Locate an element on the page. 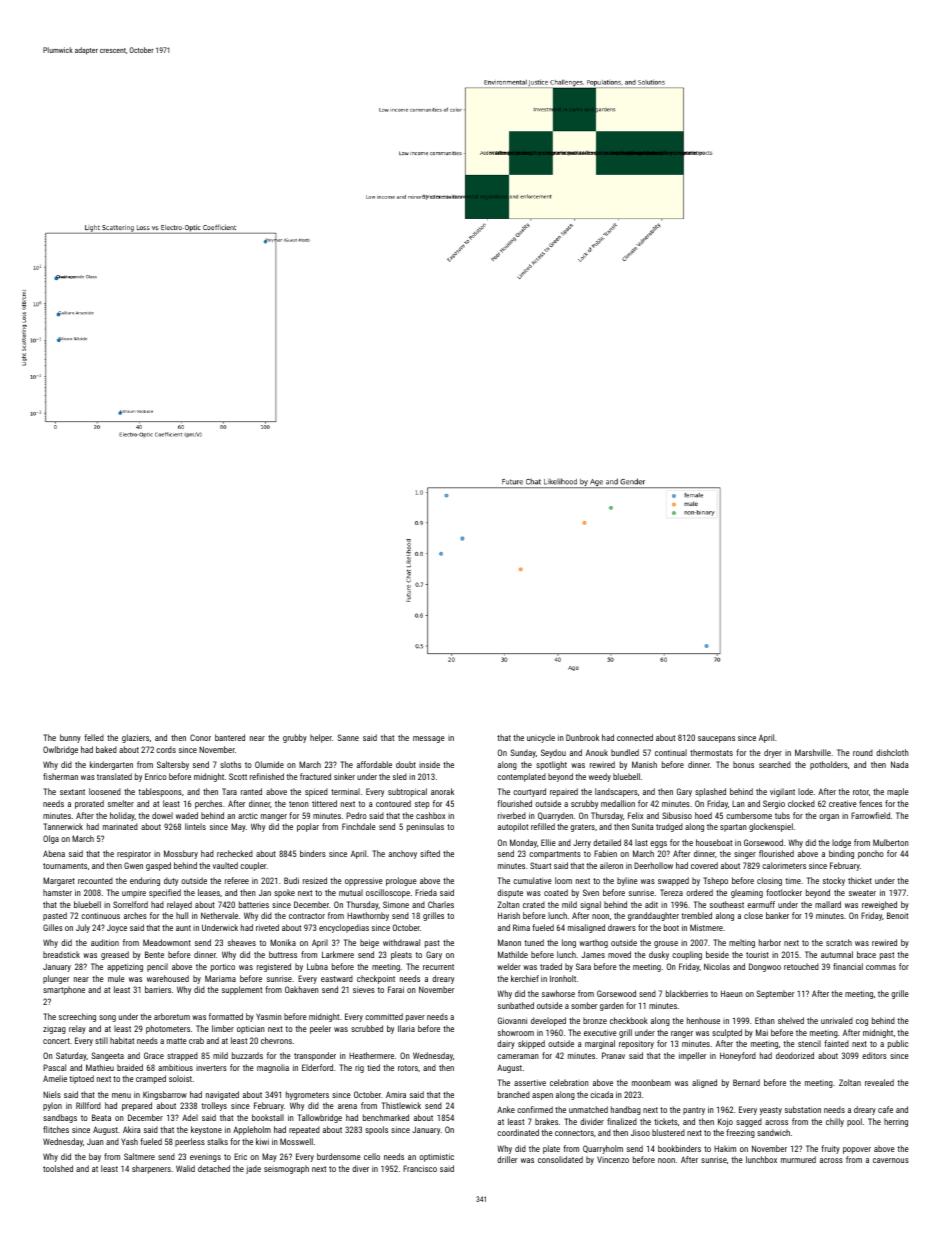 The image size is (952, 1233). sweater is located at coordinates (862, 893).
